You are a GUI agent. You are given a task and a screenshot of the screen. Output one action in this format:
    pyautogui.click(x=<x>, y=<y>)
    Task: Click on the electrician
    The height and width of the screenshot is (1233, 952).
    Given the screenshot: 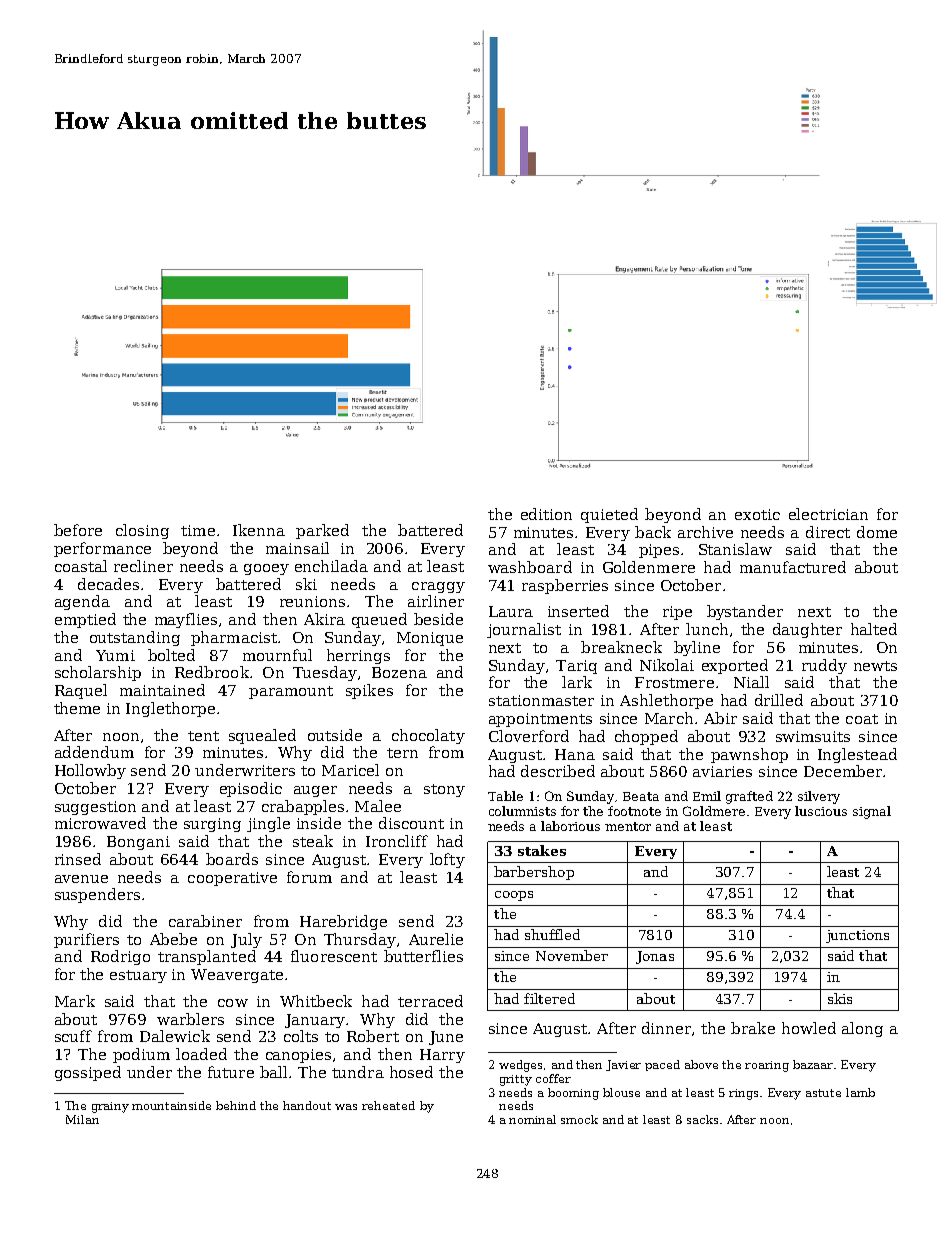 What is the action you would take?
    pyautogui.click(x=828, y=514)
